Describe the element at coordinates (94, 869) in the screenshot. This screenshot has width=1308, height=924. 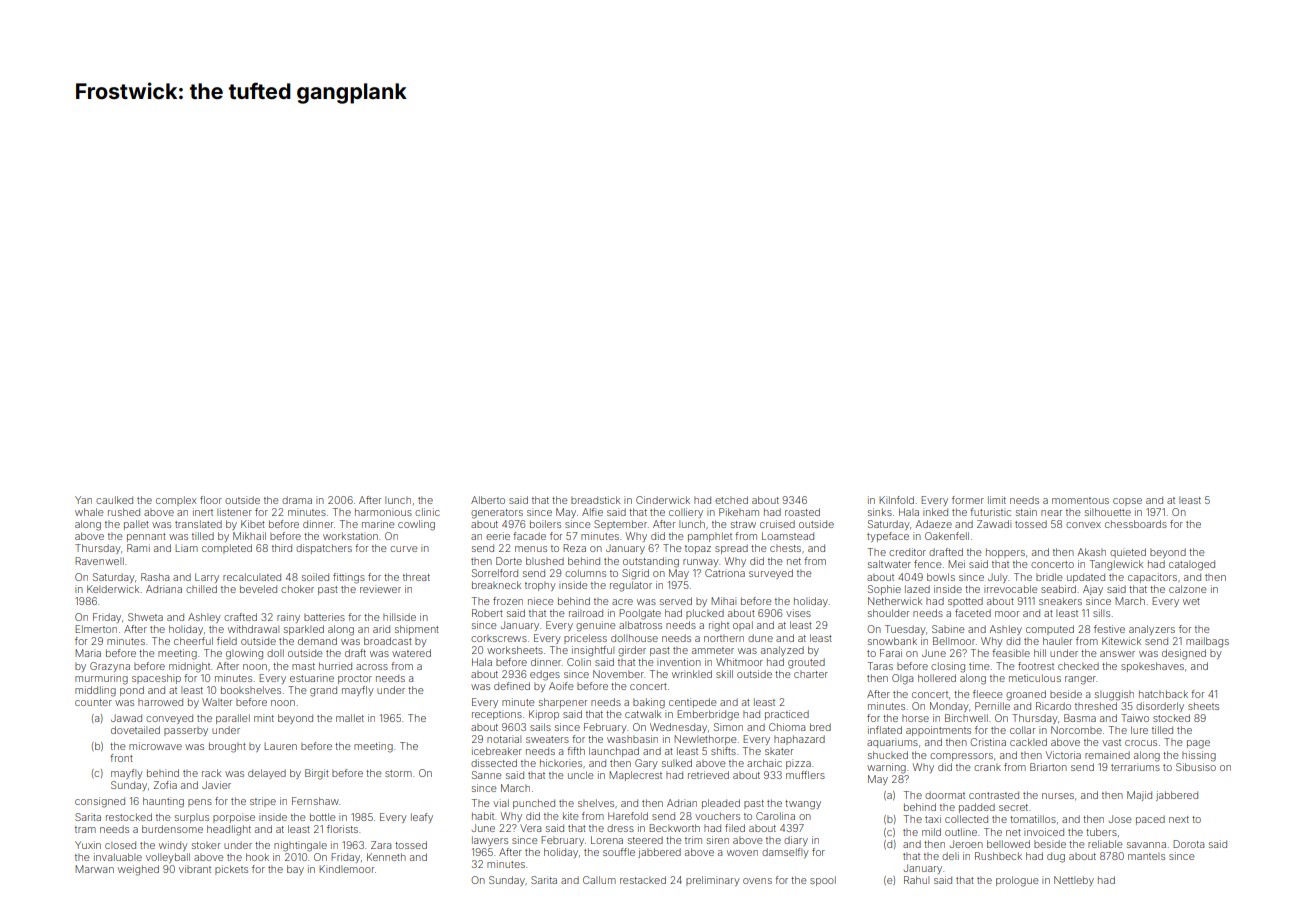
I see `Marwan` at that location.
